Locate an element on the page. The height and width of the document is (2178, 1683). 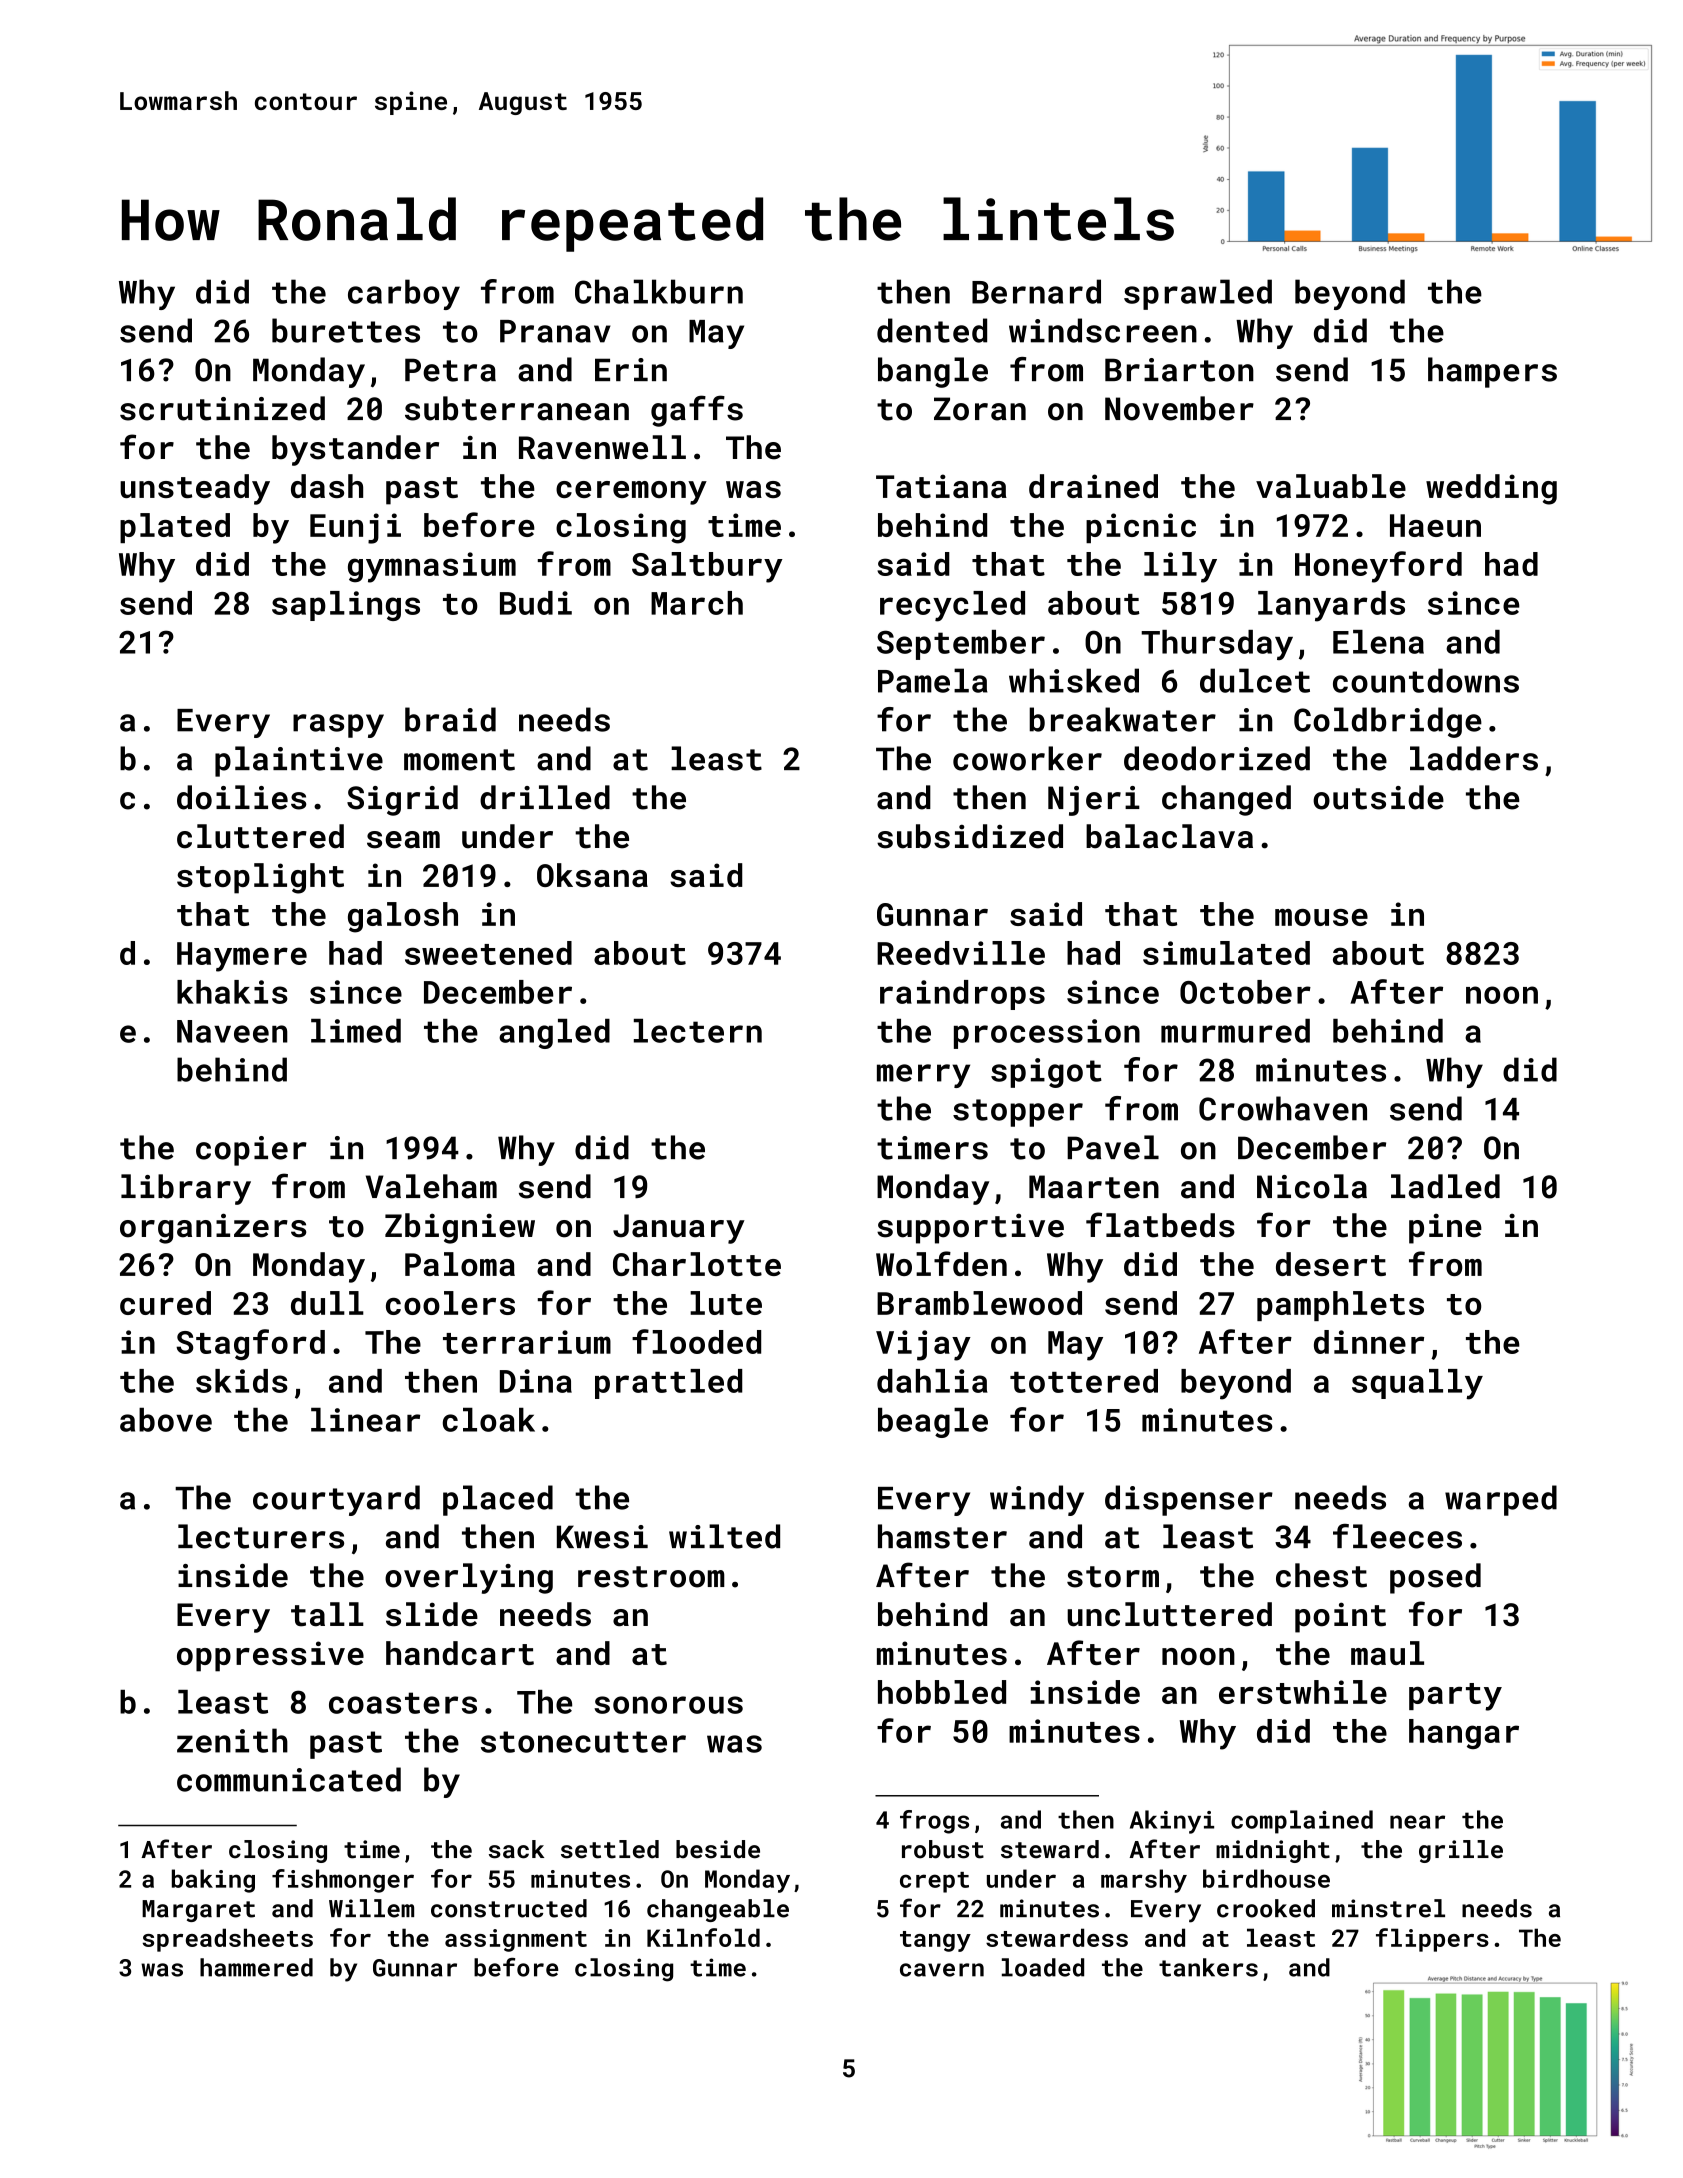
angled is located at coordinates (554, 1034).
